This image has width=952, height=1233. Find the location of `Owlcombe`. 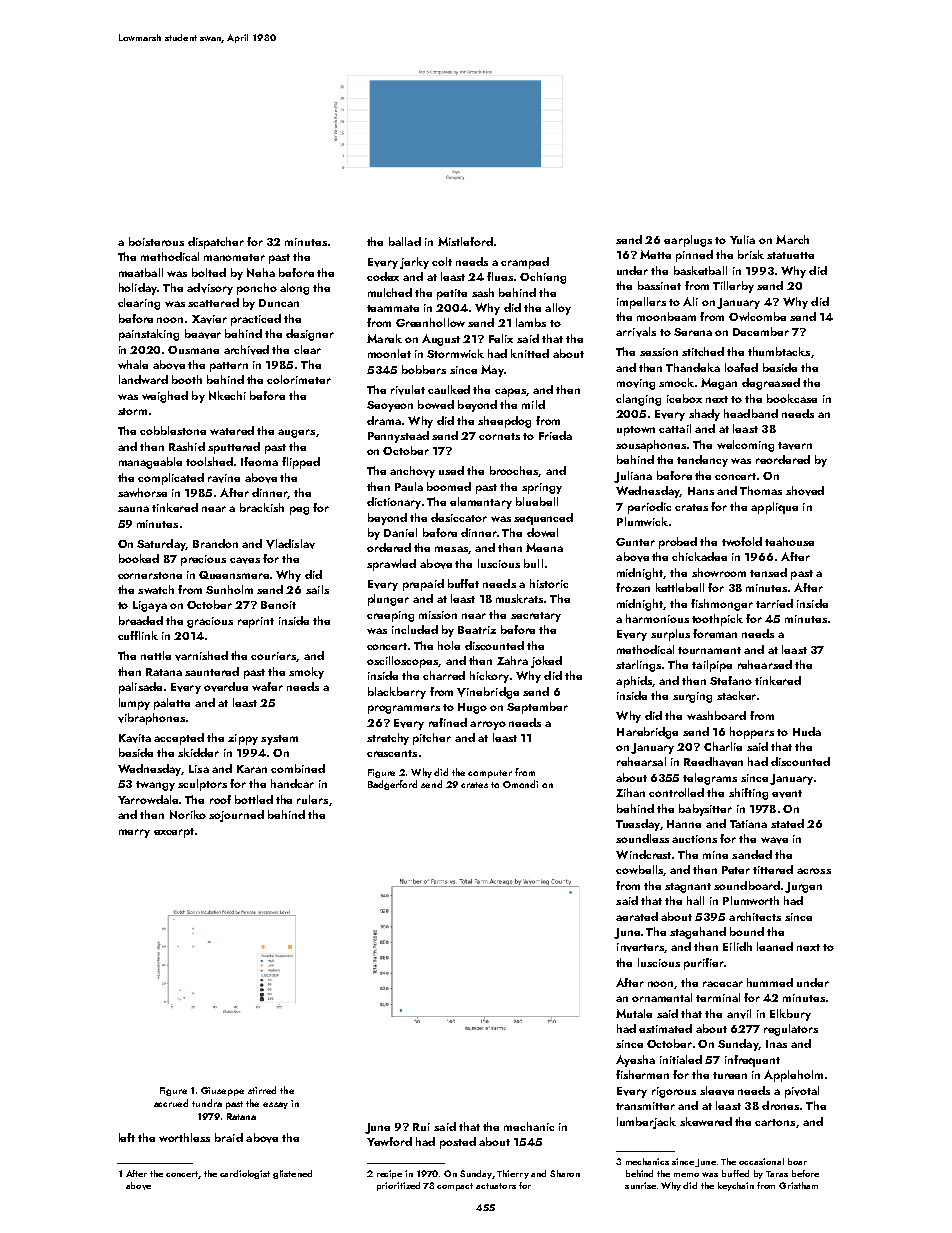

Owlcombe is located at coordinates (757, 316).
